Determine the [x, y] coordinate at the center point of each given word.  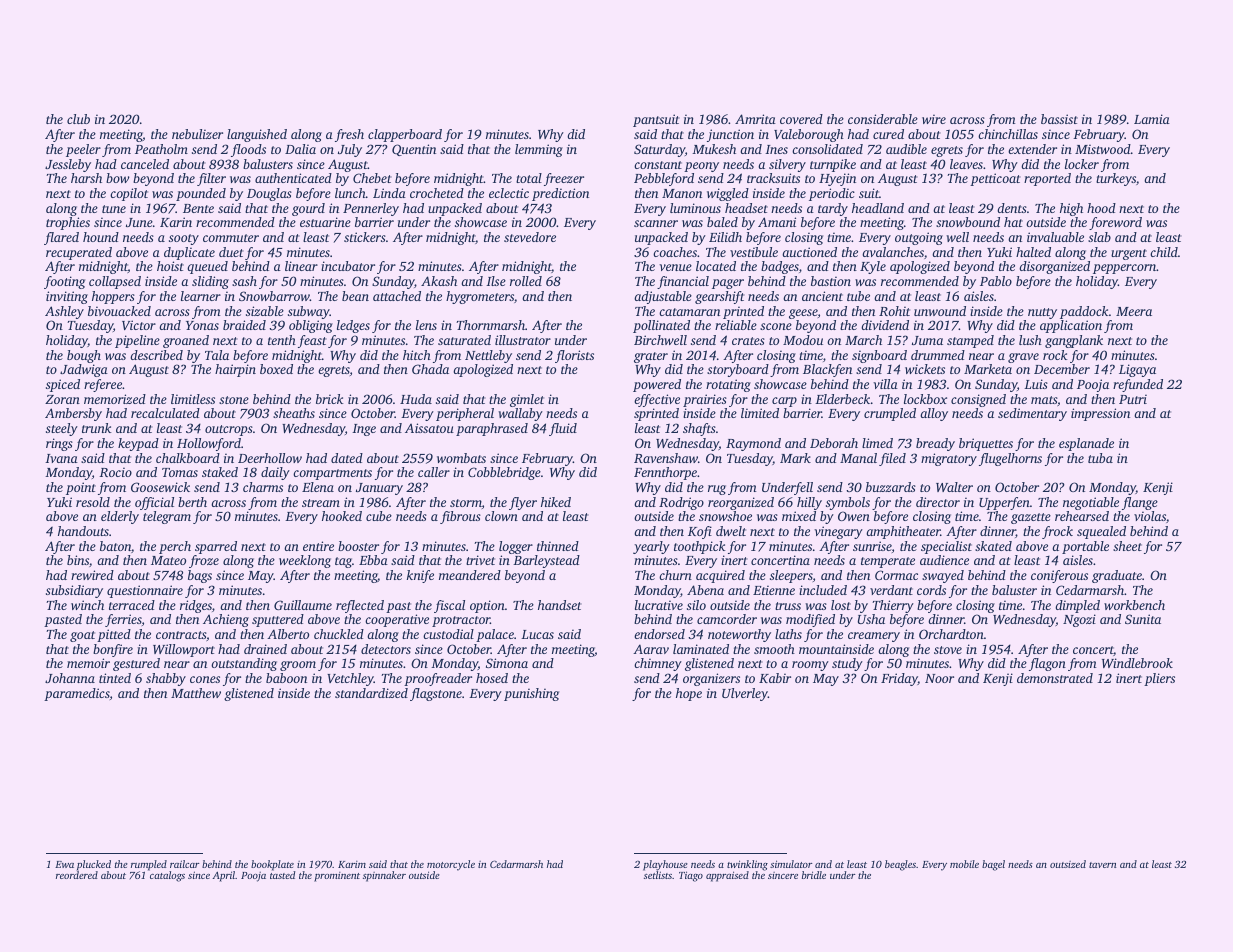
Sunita [1143, 619]
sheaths [294, 413]
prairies [705, 400]
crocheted [437, 193]
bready [935, 444]
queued [207, 267]
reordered [77, 875]
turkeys [1116, 179]
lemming [539, 150]
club [78, 119]
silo [696, 605]
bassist [1059, 119]
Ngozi [1079, 620]
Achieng [226, 620]
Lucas [537, 634]
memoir [88, 663]
